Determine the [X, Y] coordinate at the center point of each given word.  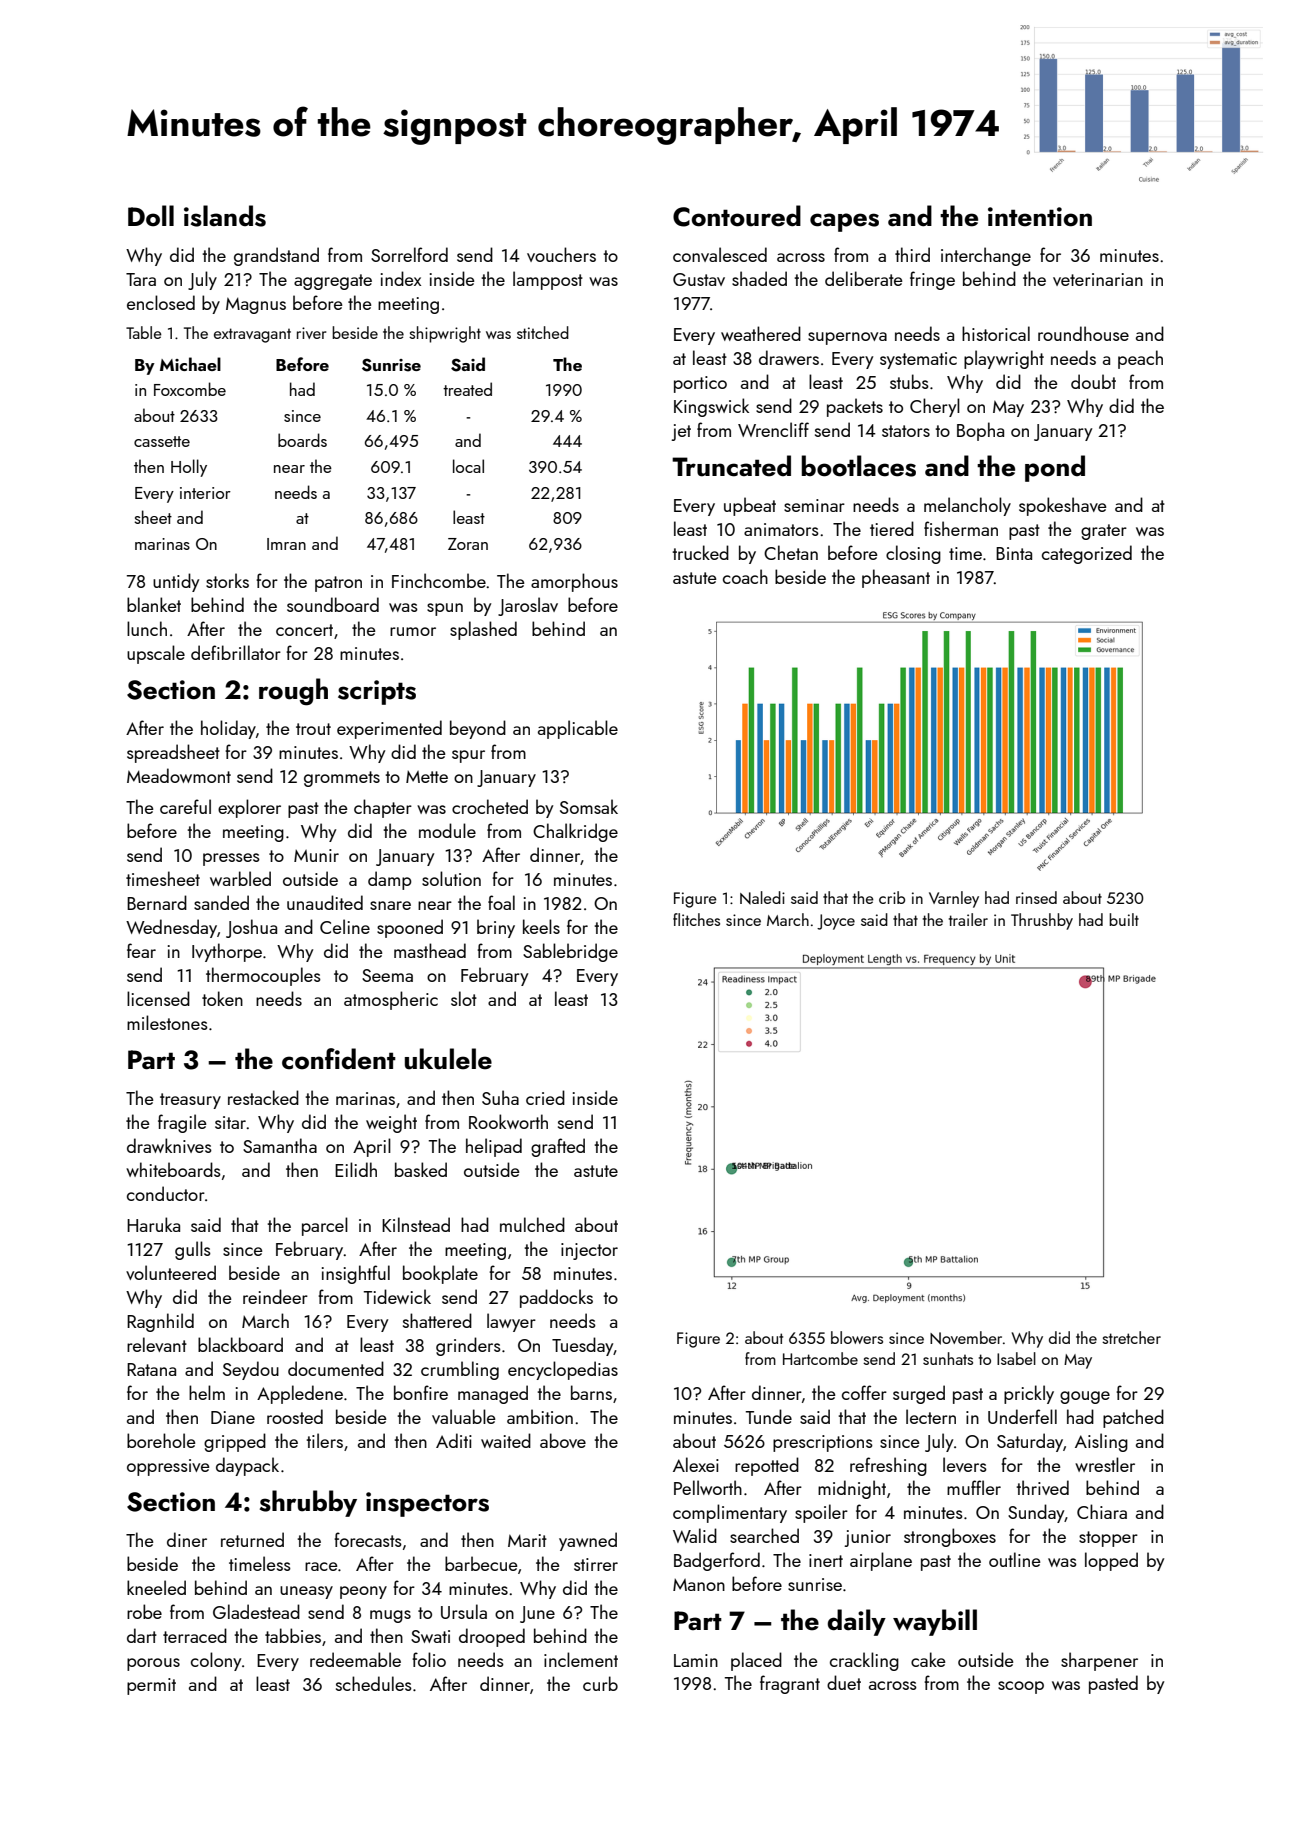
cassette [162, 441]
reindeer [275, 1296]
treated [467, 389]
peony [363, 1592]
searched [764, 1535]
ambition [540, 1416]
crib [892, 897]
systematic [918, 360]
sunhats [948, 1358]
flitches [696, 919]
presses [231, 859]
